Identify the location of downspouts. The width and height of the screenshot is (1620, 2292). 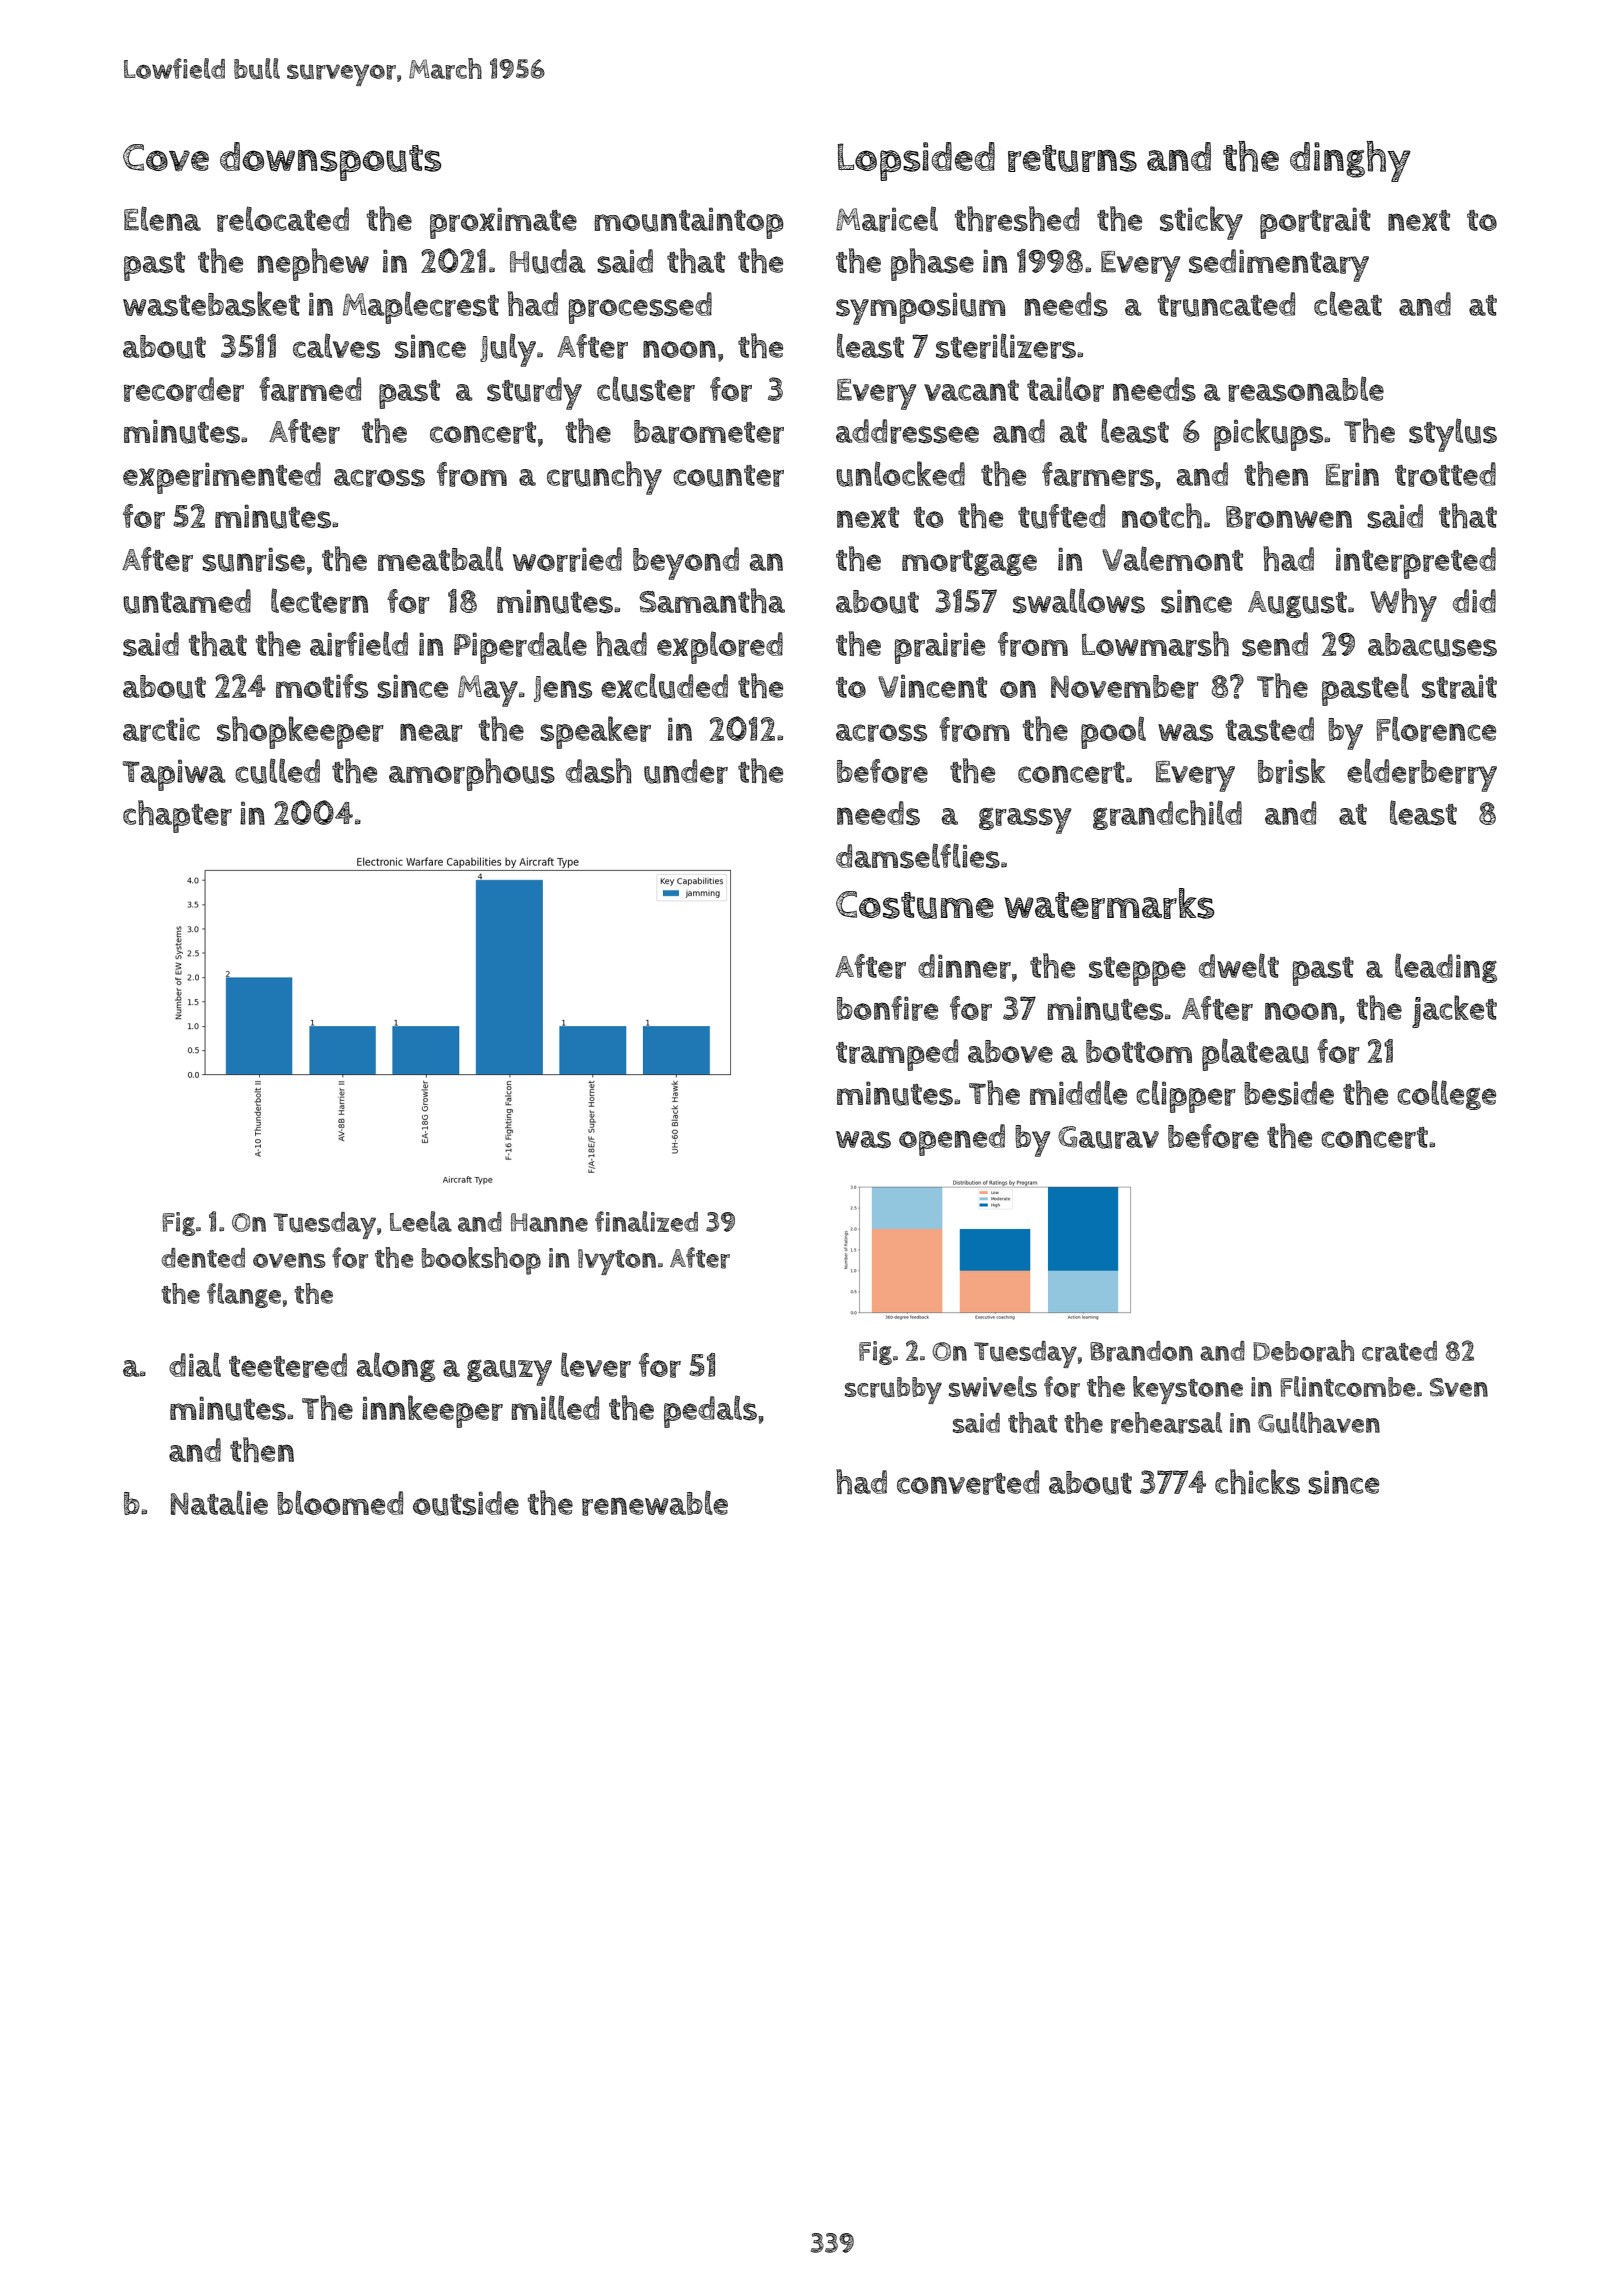
(331, 161).
